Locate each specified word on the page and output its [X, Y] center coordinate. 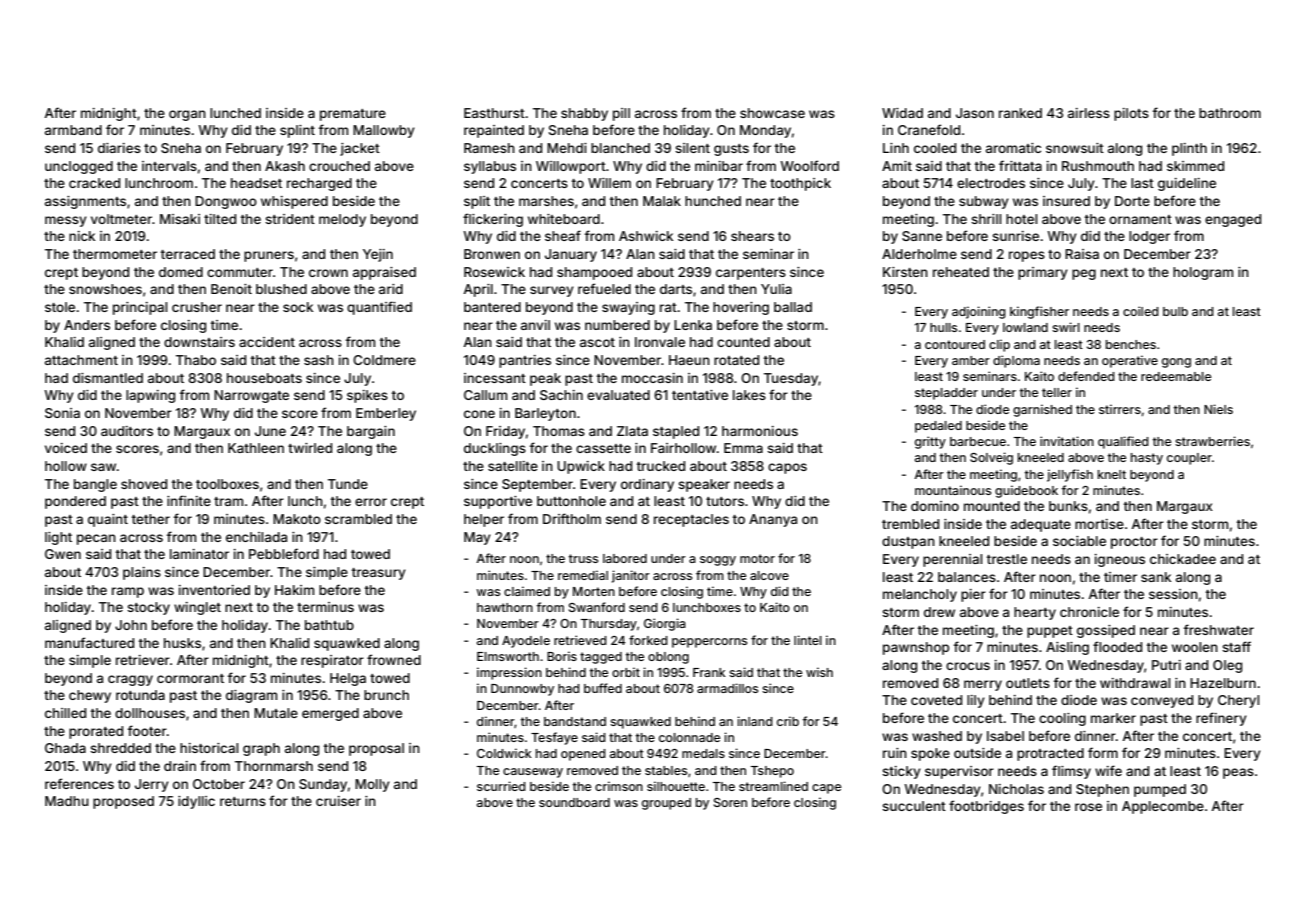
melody [342, 220]
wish [819, 672]
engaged [1233, 220]
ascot [597, 342]
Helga [348, 679]
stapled [676, 432]
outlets [1028, 683]
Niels [1218, 409]
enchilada [256, 537]
